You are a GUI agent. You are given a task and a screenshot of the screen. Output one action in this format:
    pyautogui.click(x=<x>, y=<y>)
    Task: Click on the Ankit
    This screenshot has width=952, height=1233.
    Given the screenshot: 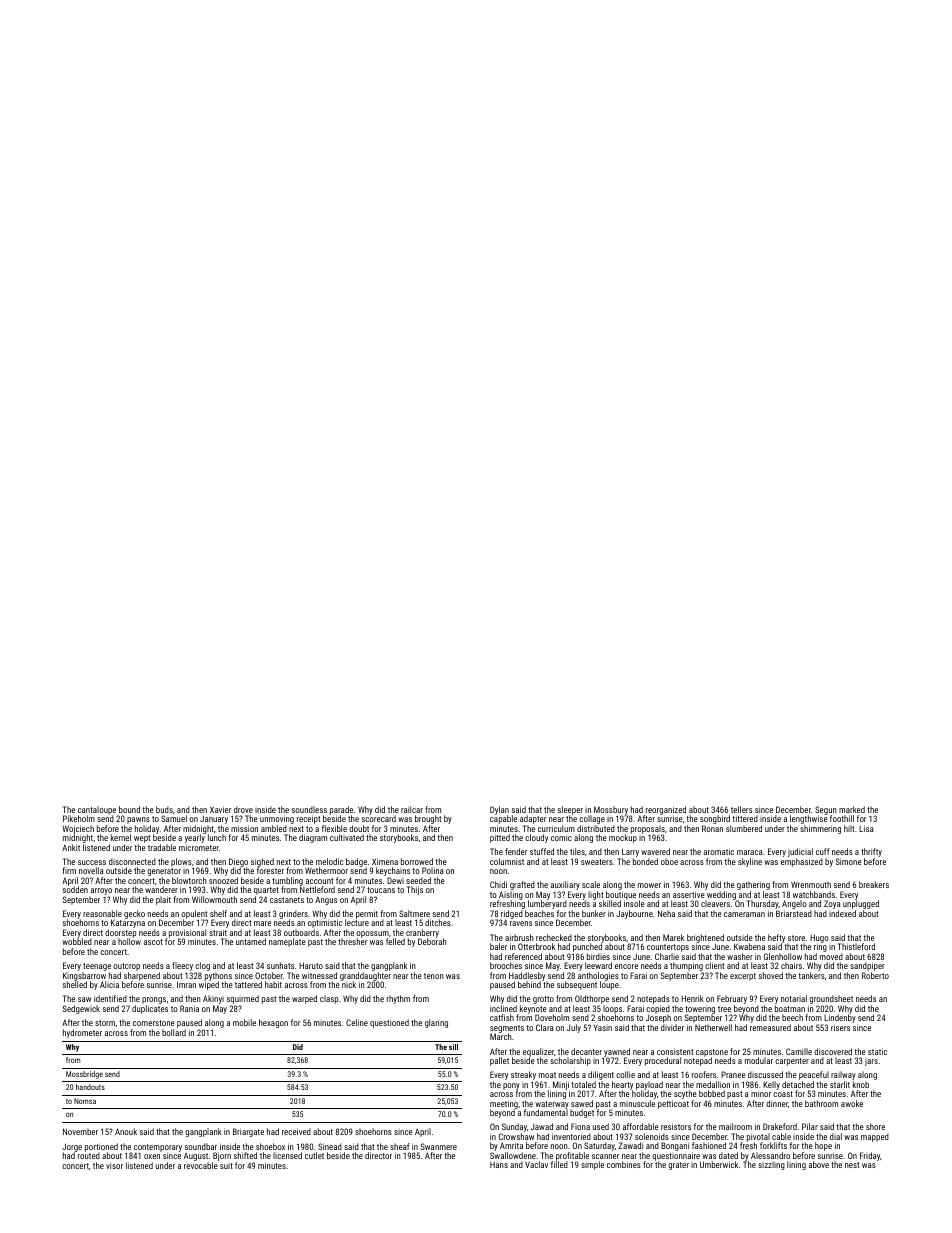 What is the action you would take?
    pyautogui.click(x=71, y=847)
